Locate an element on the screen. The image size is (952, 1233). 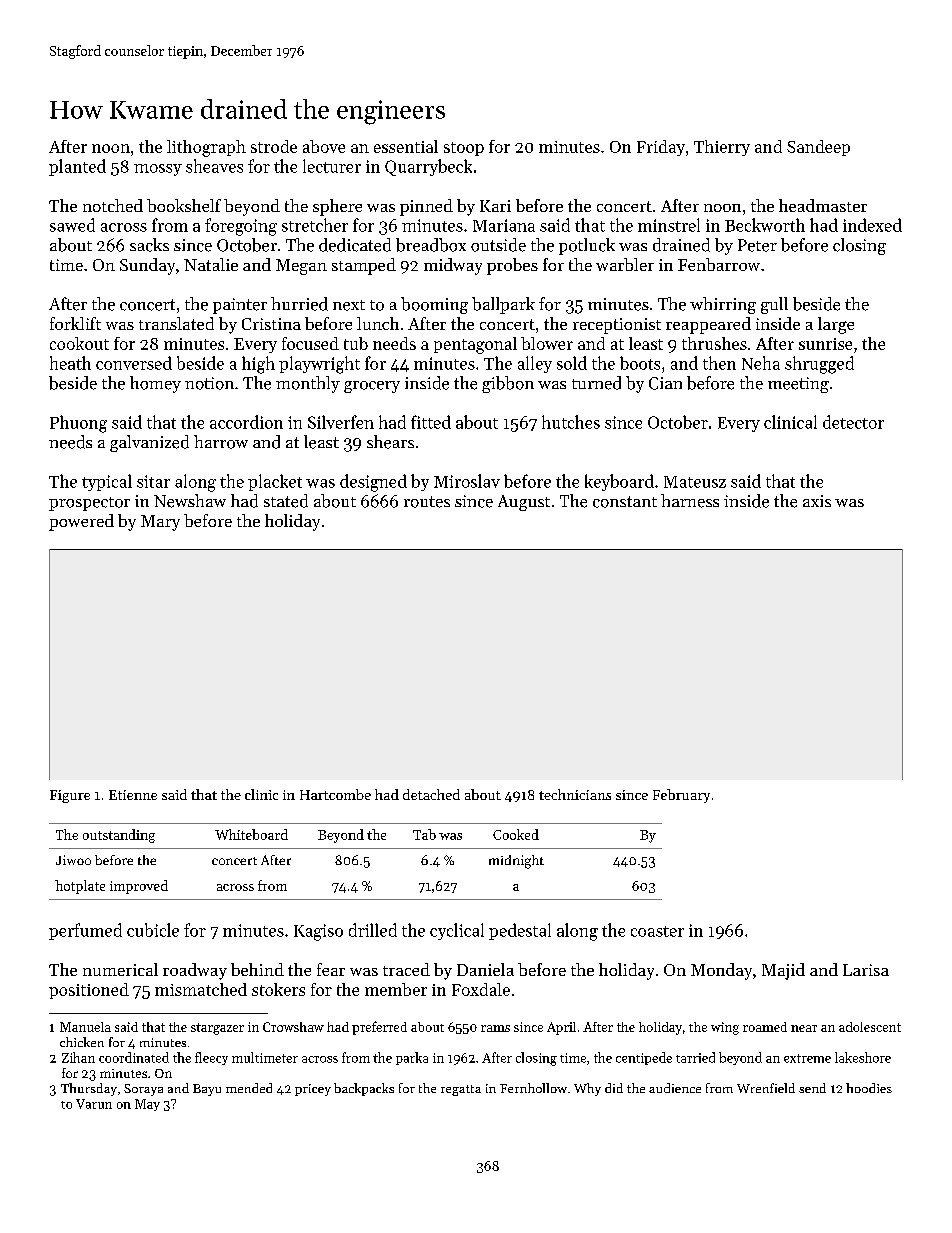
Whiteboard is located at coordinates (251, 834).
